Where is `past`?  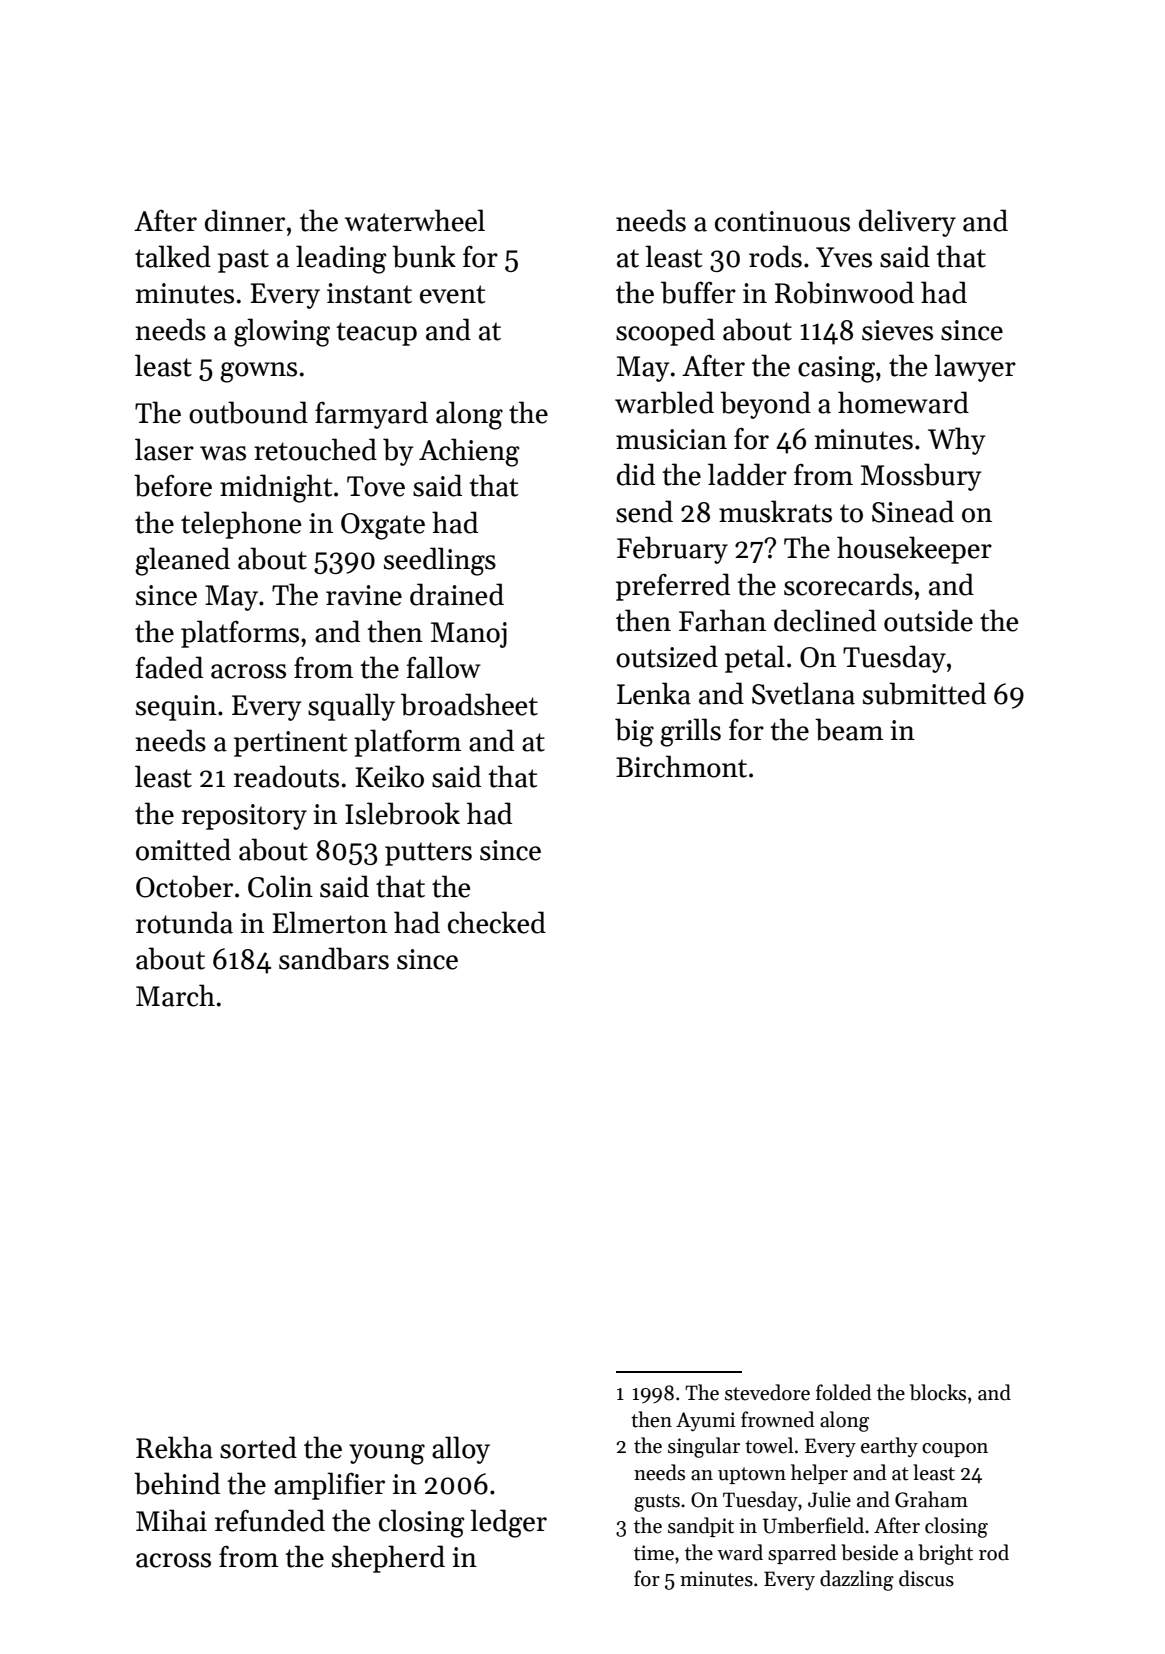
past is located at coordinates (243, 261).
